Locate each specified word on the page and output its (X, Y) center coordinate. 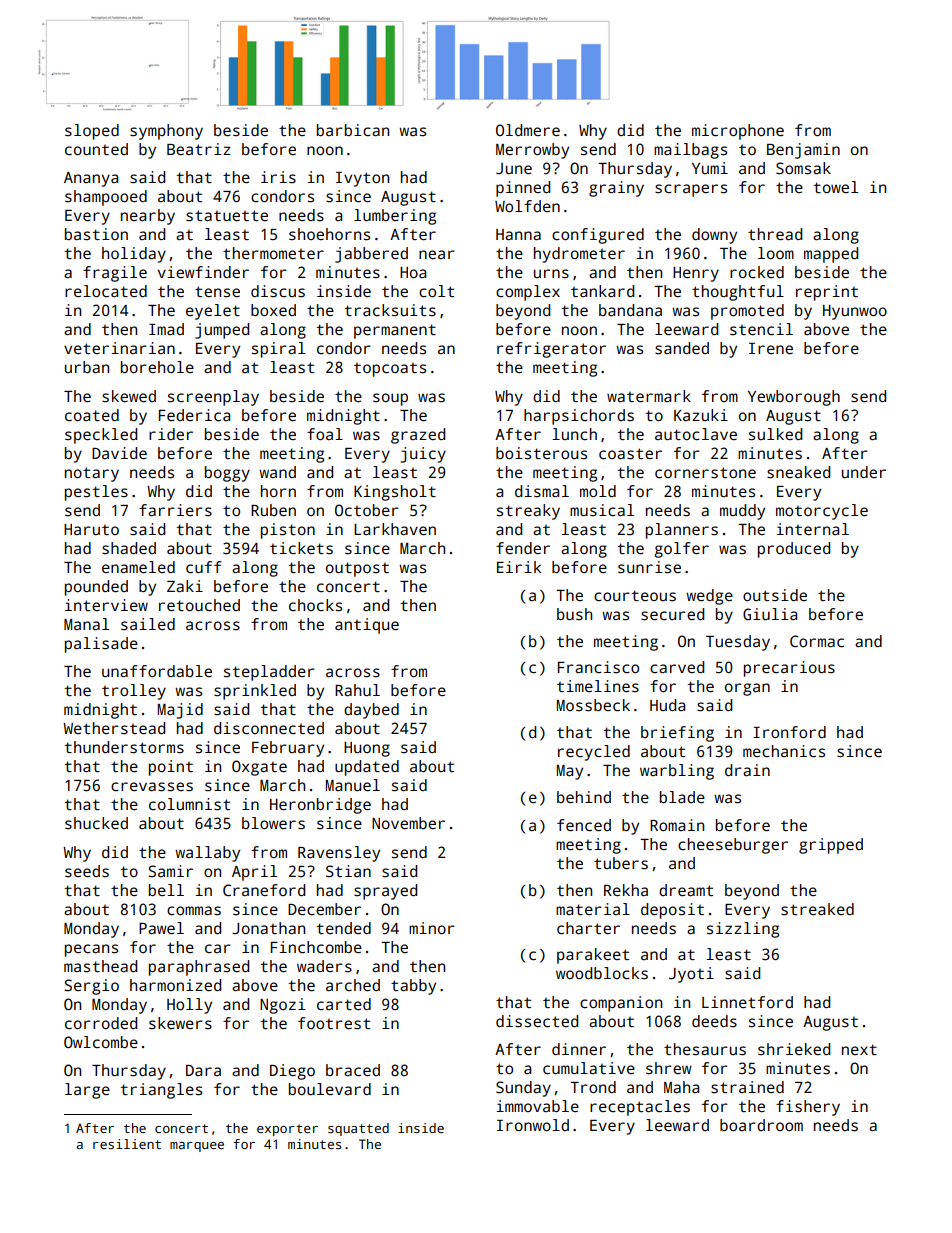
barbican (353, 130)
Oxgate (259, 768)
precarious (789, 669)
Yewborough (794, 398)
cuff (204, 567)
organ (747, 689)
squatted (358, 1129)
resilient (127, 1144)
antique (367, 626)
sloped (92, 132)
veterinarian (119, 348)
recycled (594, 753)
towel (835, 187)
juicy (423, 455)
